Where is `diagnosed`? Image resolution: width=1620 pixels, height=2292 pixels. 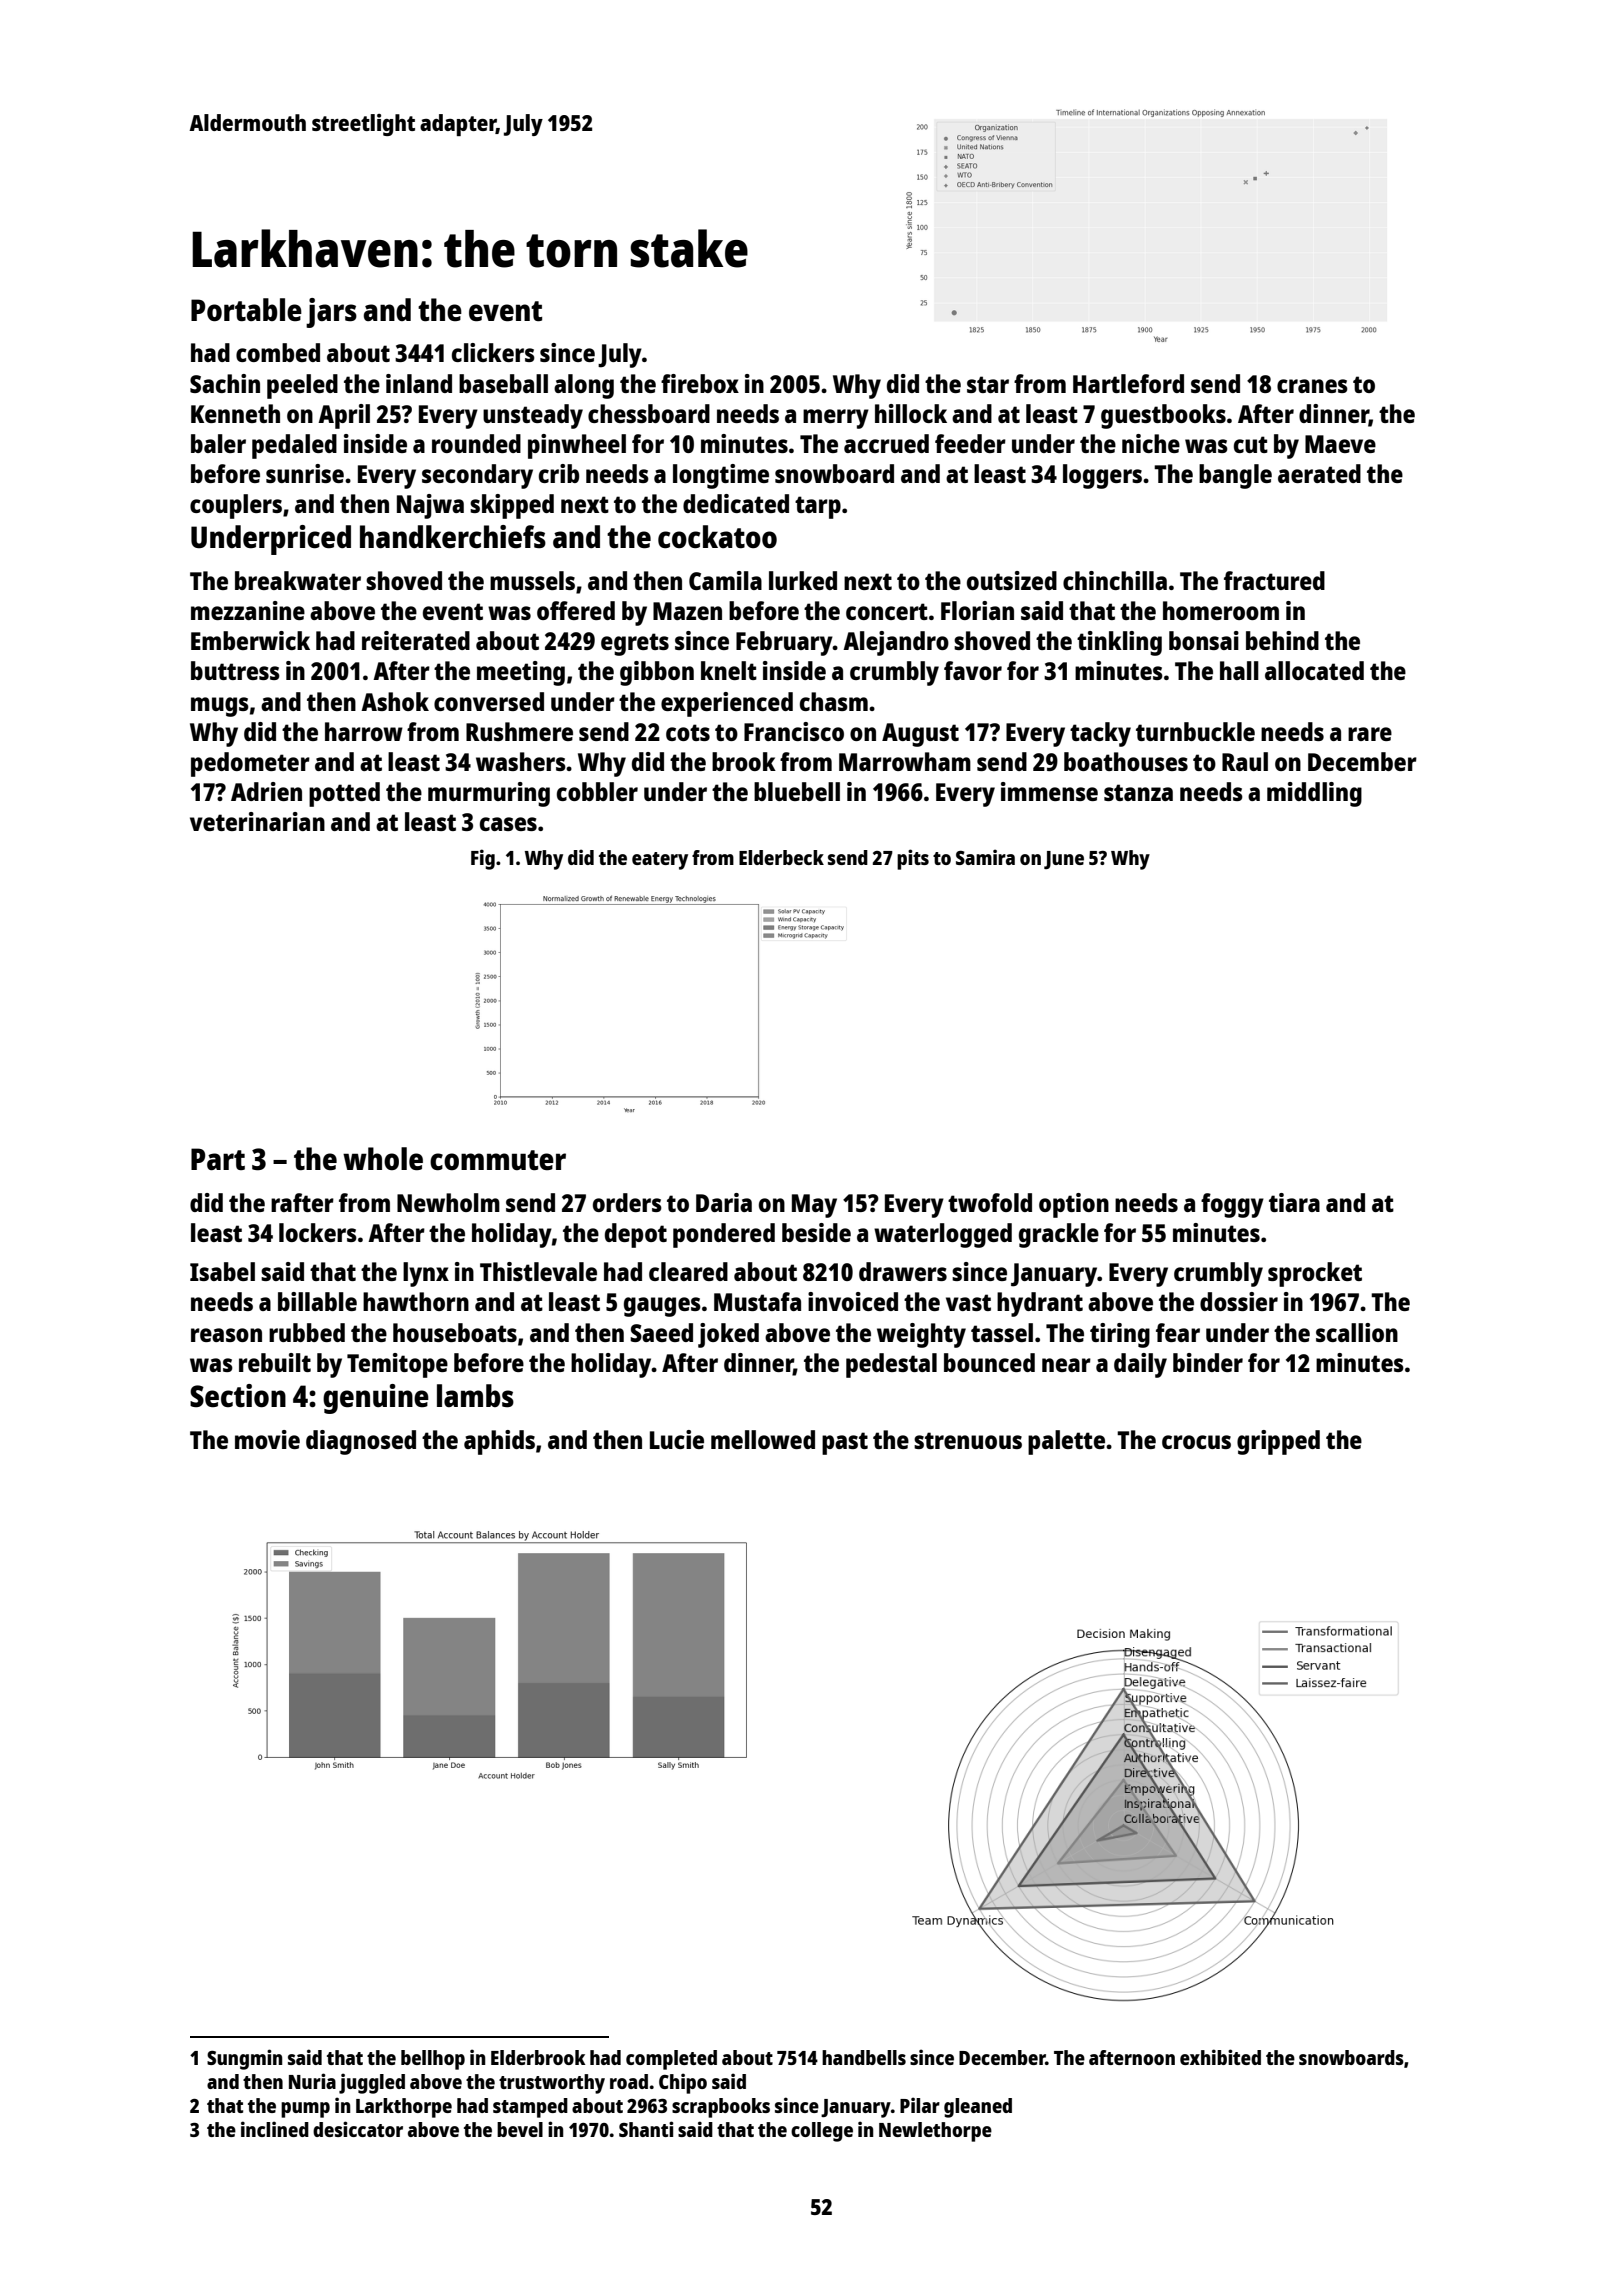 diagnosed is located at coordinates (361, 1442).
